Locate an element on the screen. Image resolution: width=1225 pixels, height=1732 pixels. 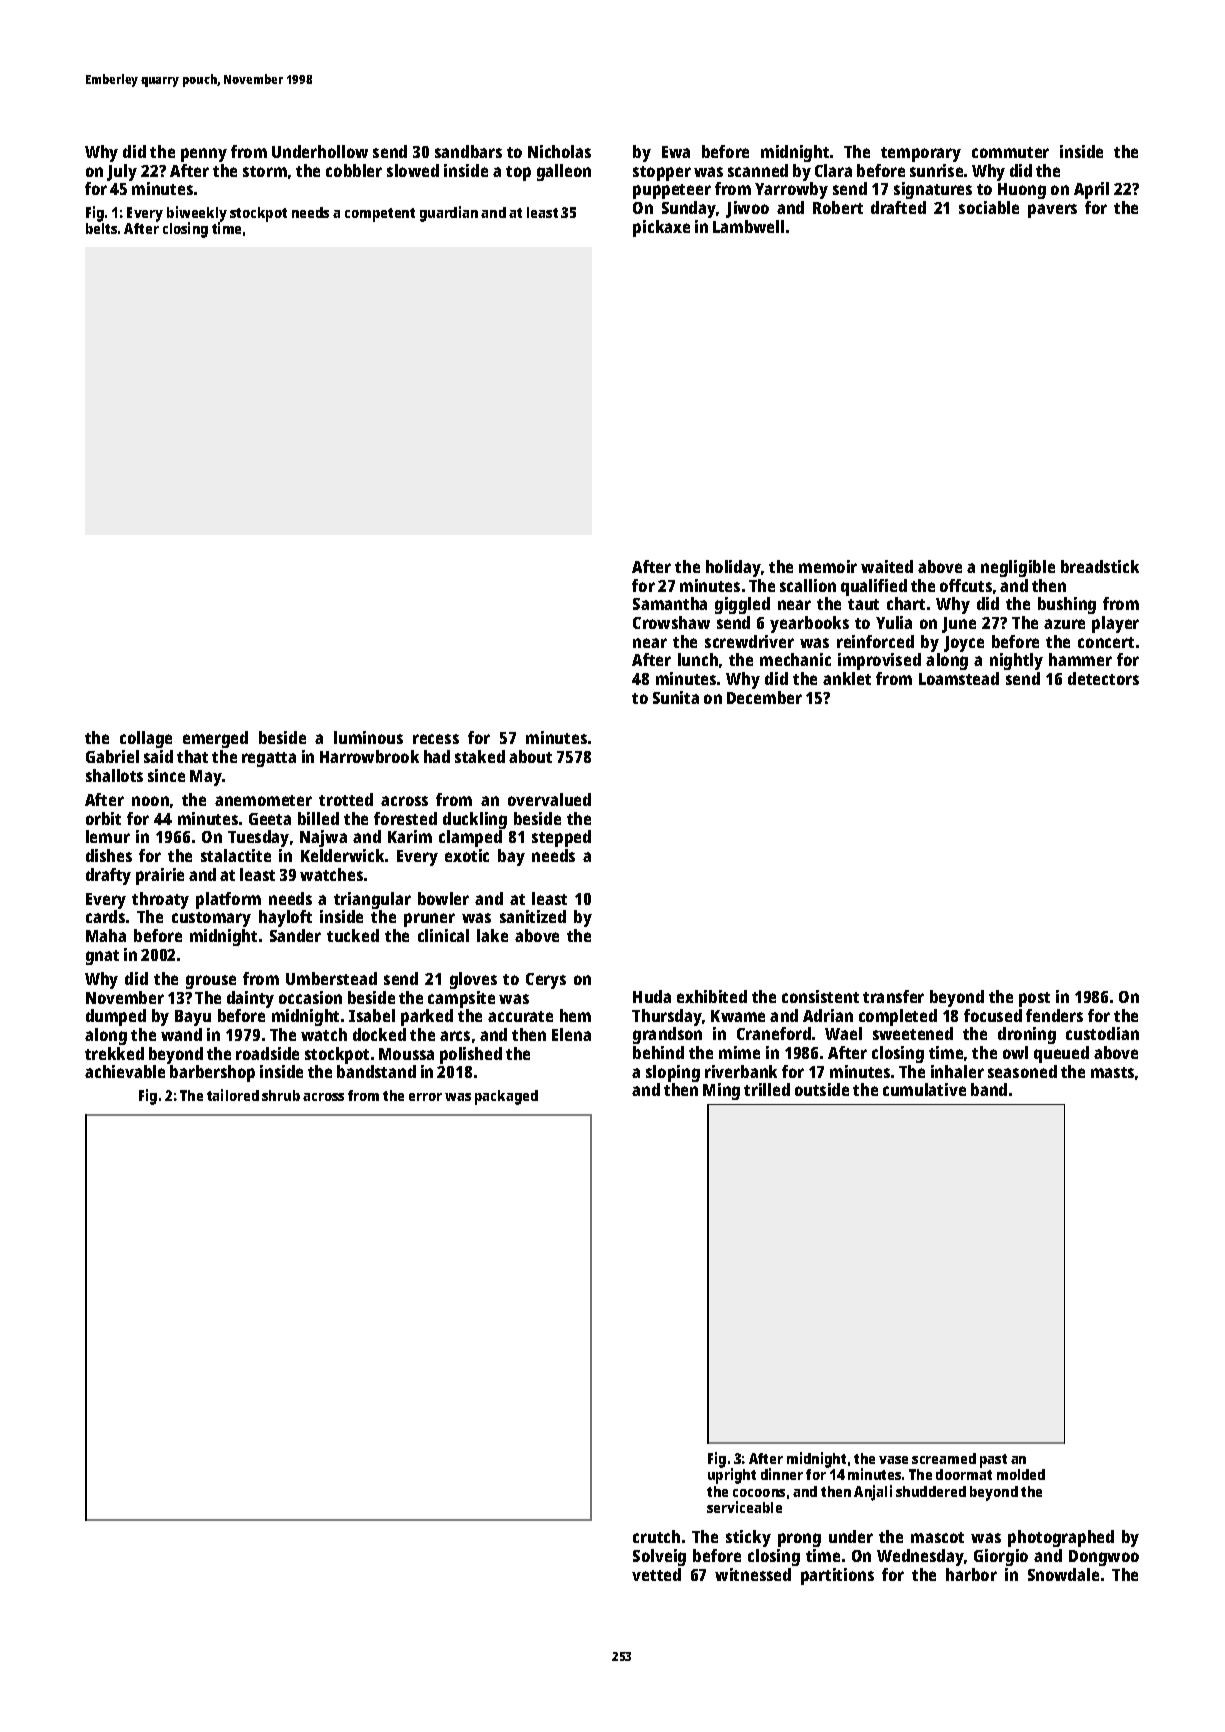
Loamstead is located at coordinates (959, 678).
